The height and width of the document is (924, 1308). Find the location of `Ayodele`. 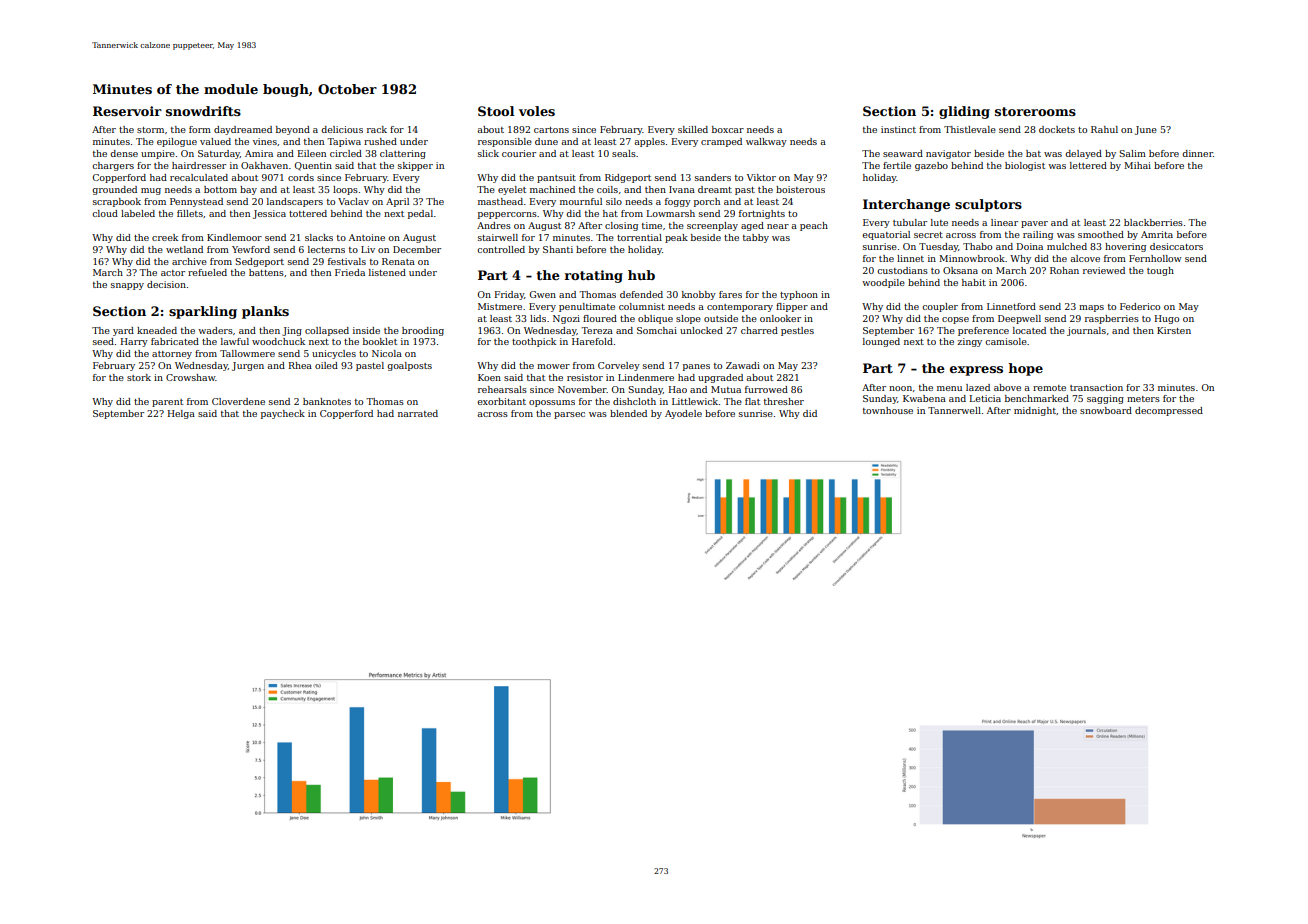

Ayodele is located at coordinates (683, 414).
